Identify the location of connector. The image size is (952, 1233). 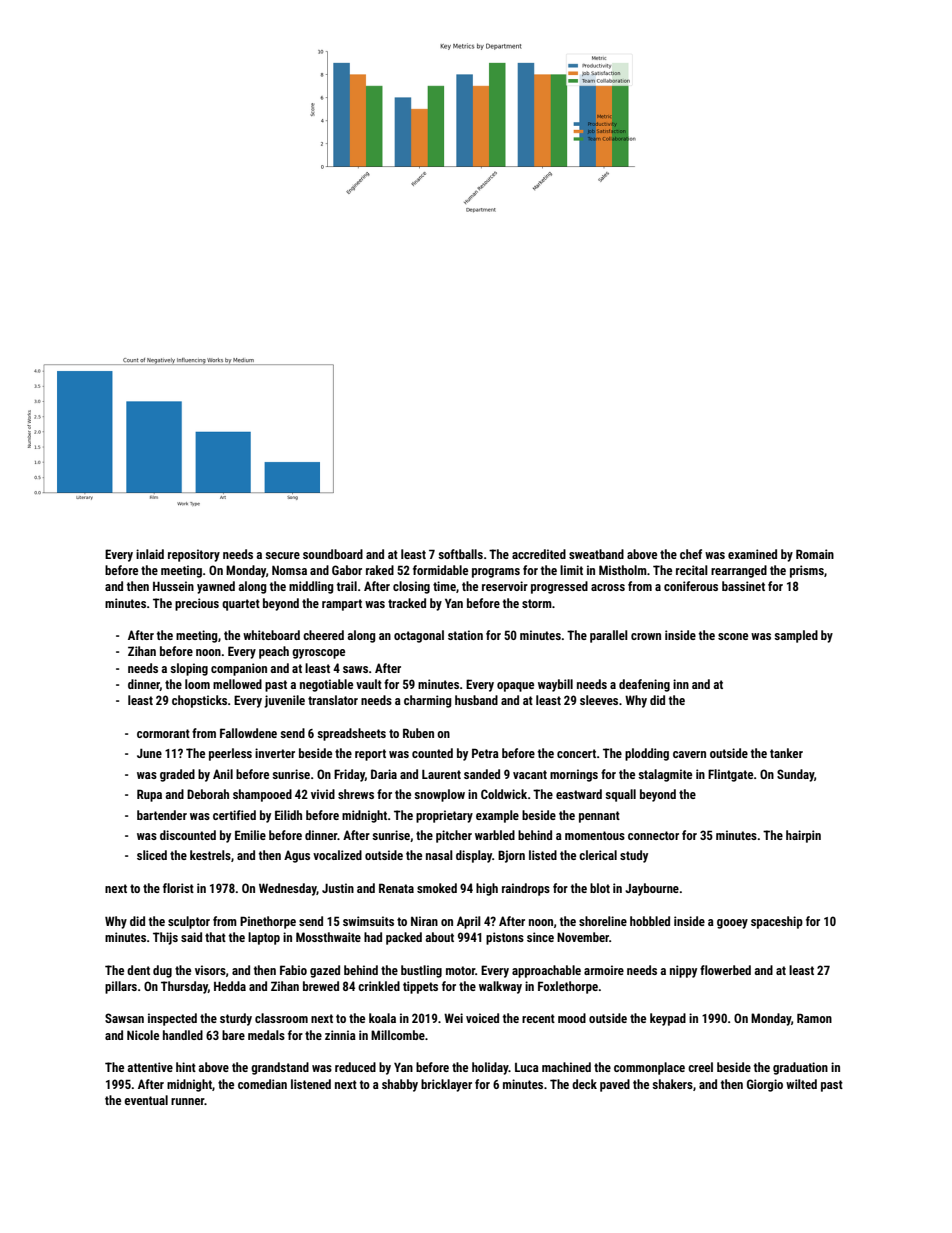
(653, 835).
